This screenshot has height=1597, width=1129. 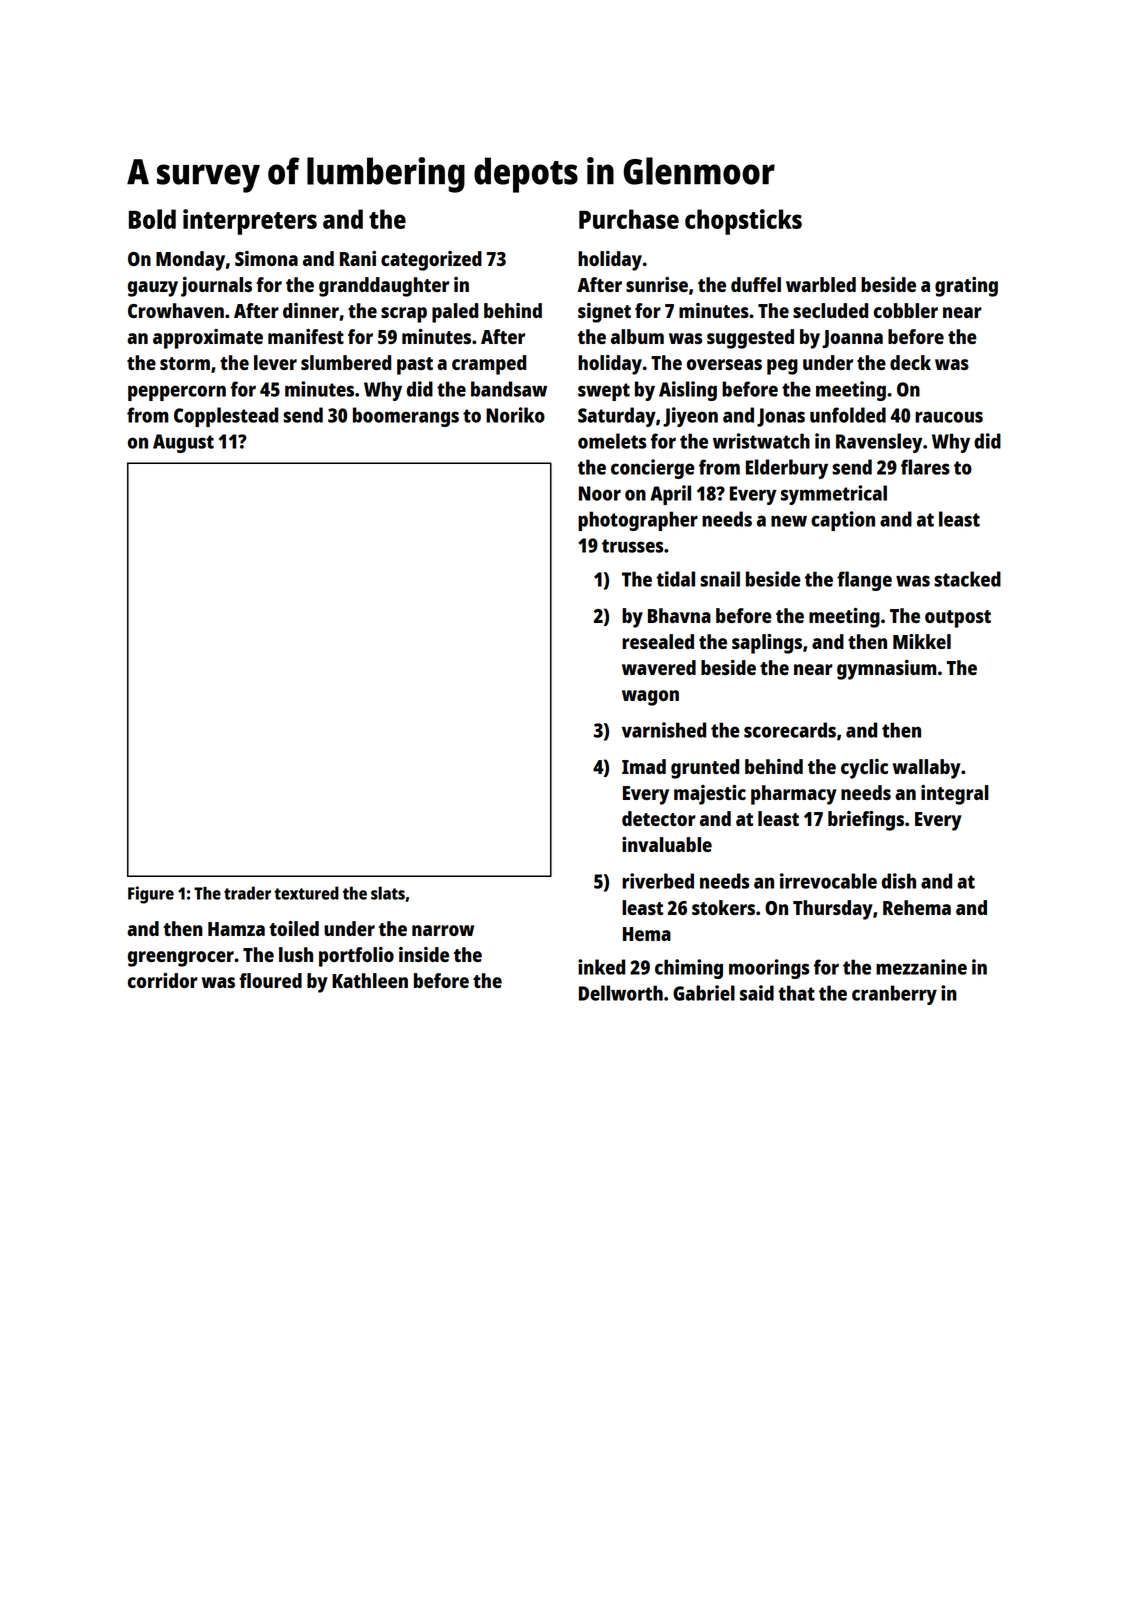 What do you see at coordinates (886, 670) in the screenshot?
I see `gymnasium` at bounding box center [886, 670].
